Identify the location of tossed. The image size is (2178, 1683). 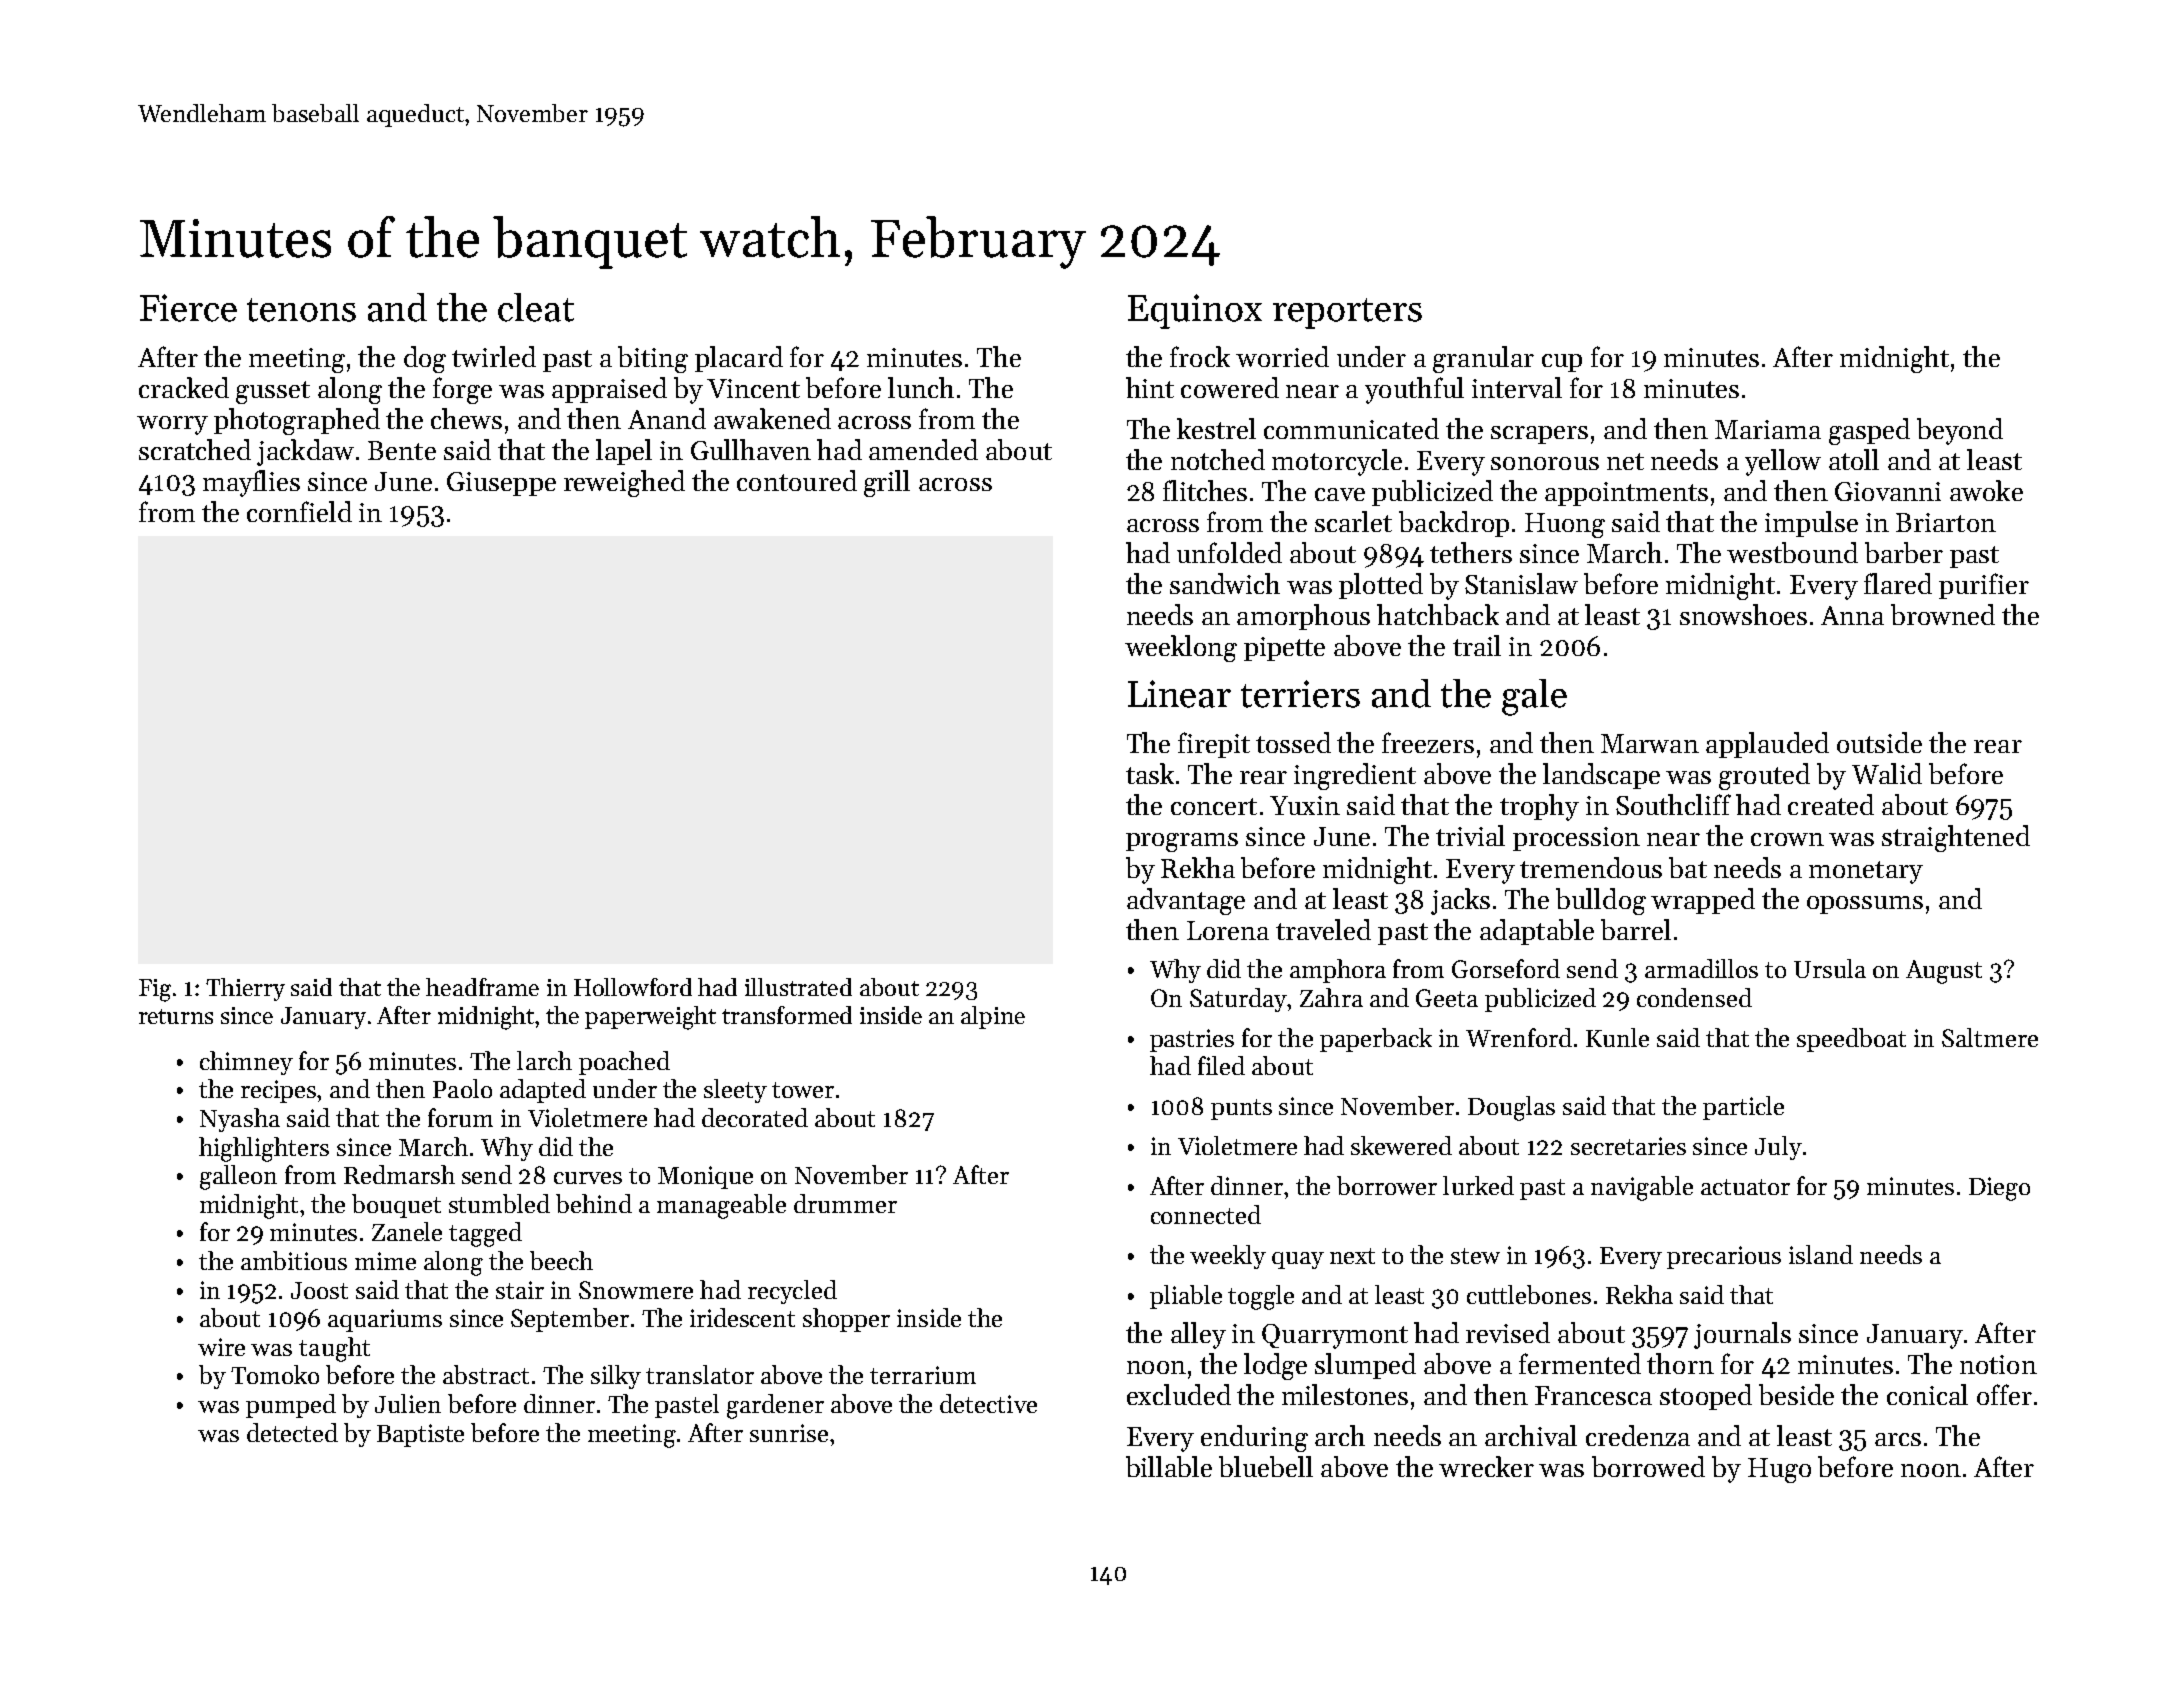
(1293, 742).
